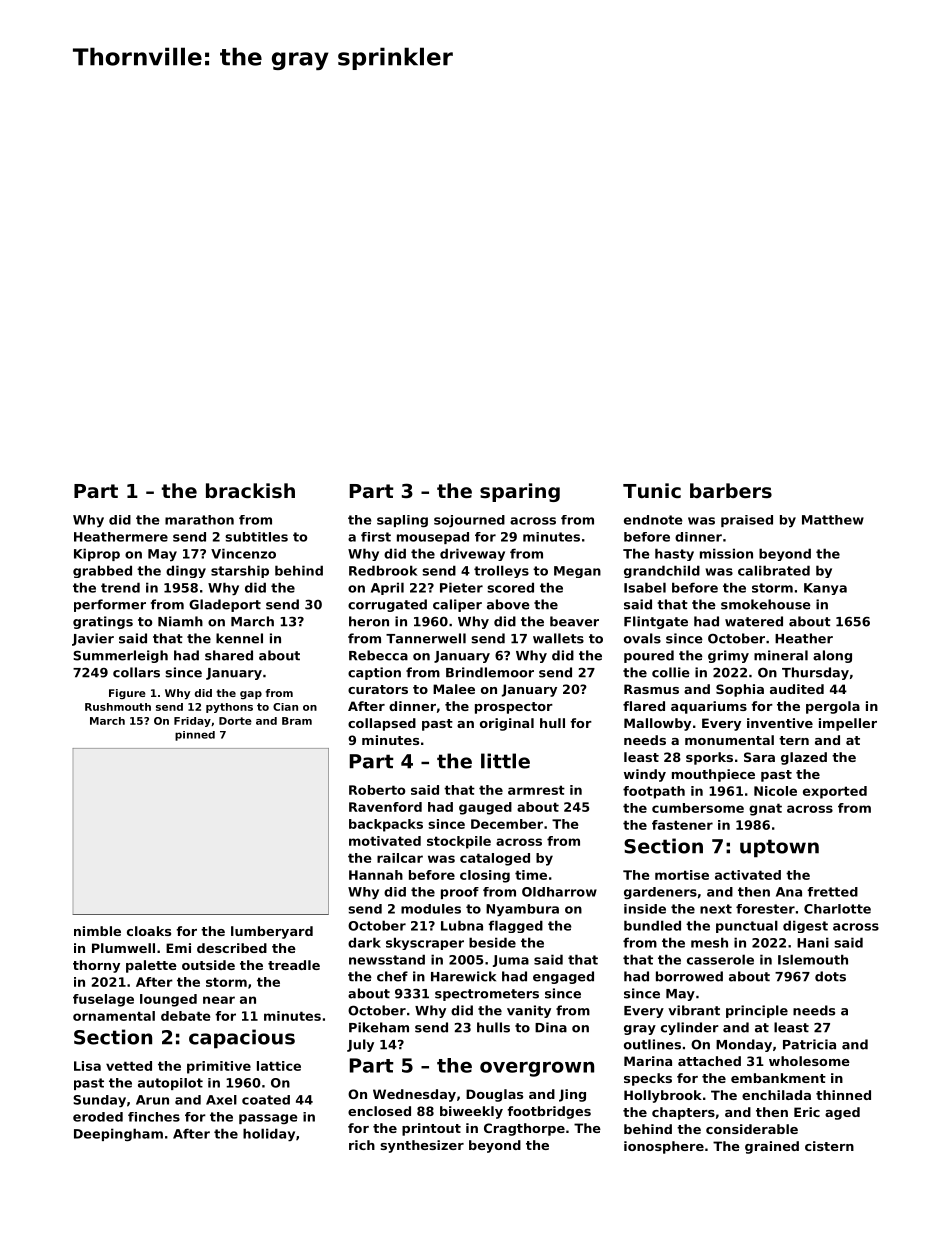 The height and width of the document is (1233, 952). What do you see at coordinates (151, 966) in the document?
I see `palette` at bounding box center [151, 966].
